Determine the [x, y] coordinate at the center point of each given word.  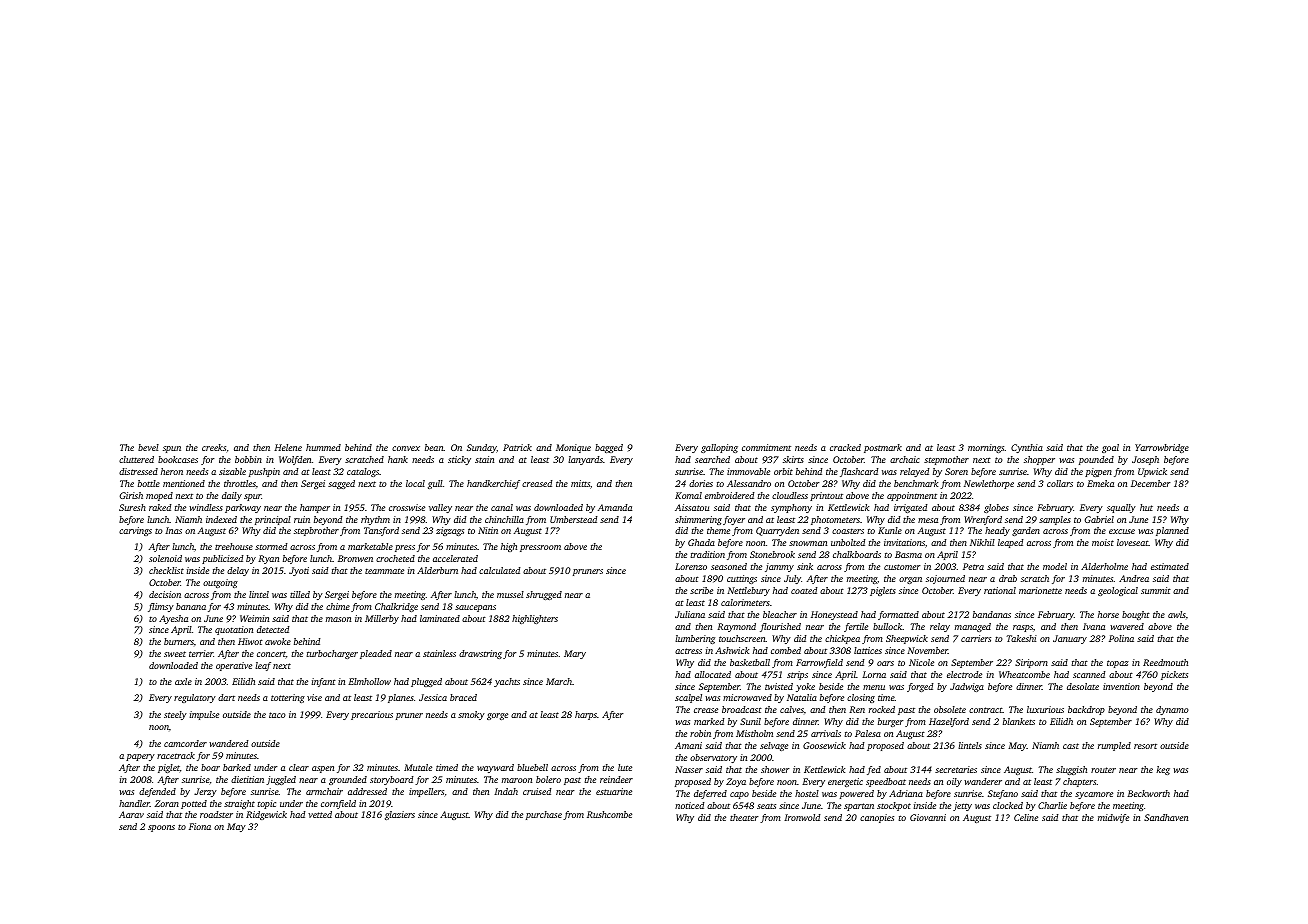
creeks [214, 447]
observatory [713, 758]
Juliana [690, 614]
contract [986, 710]
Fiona [200, 826]
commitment [766, 447]
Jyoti [299, 571]
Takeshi [1021, 638]
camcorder [185, 743]
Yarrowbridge [1162, 448]
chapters [1079, 782]
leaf [263, 666]
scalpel [688, 698]
